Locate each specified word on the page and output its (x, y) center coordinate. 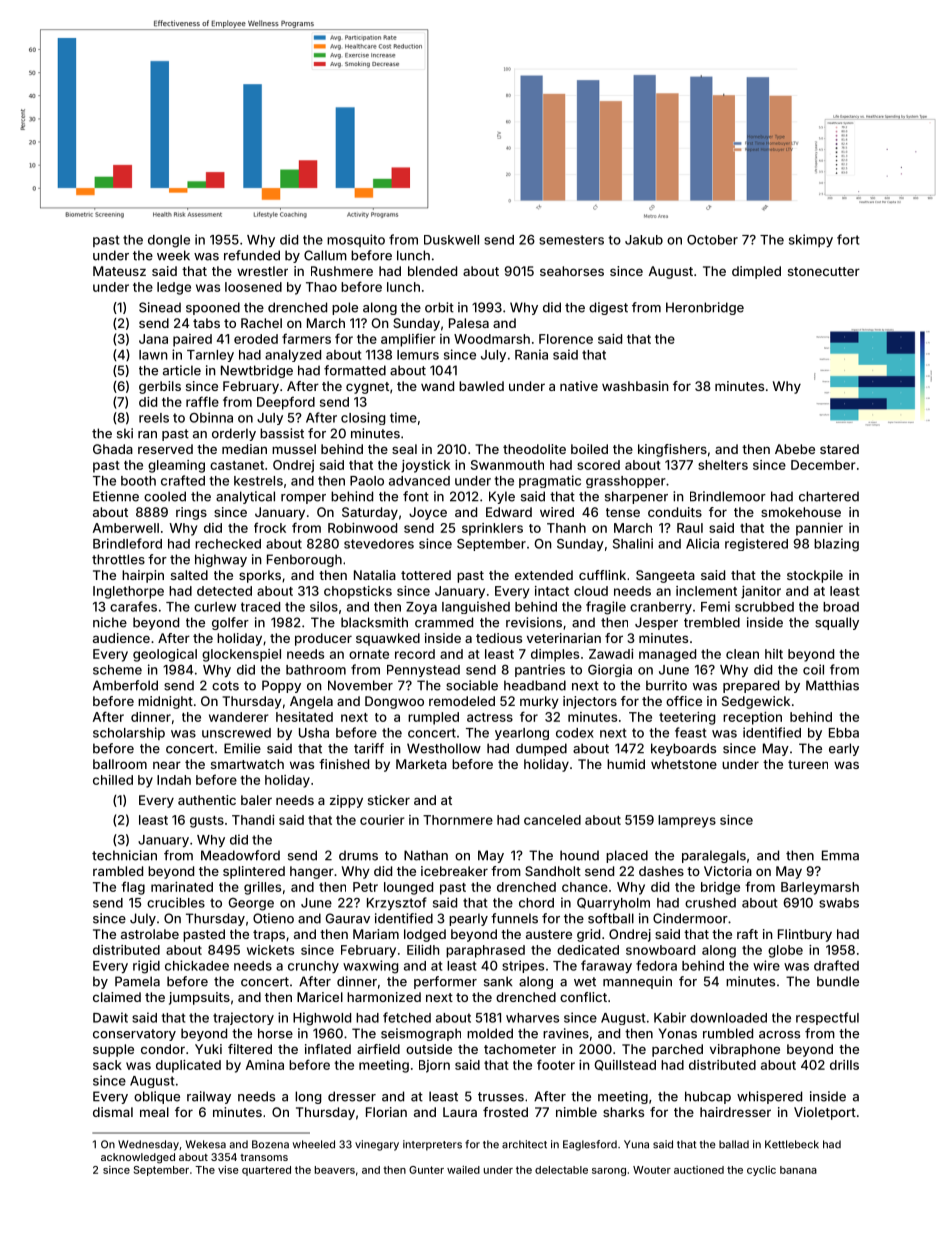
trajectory (243, 1018)
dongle (169, 241)
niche (110, 622)
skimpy (811, 240)
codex (575, 733)
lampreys (687, 821)
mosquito (356, 240)
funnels (514, 918)
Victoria (728, 871)
